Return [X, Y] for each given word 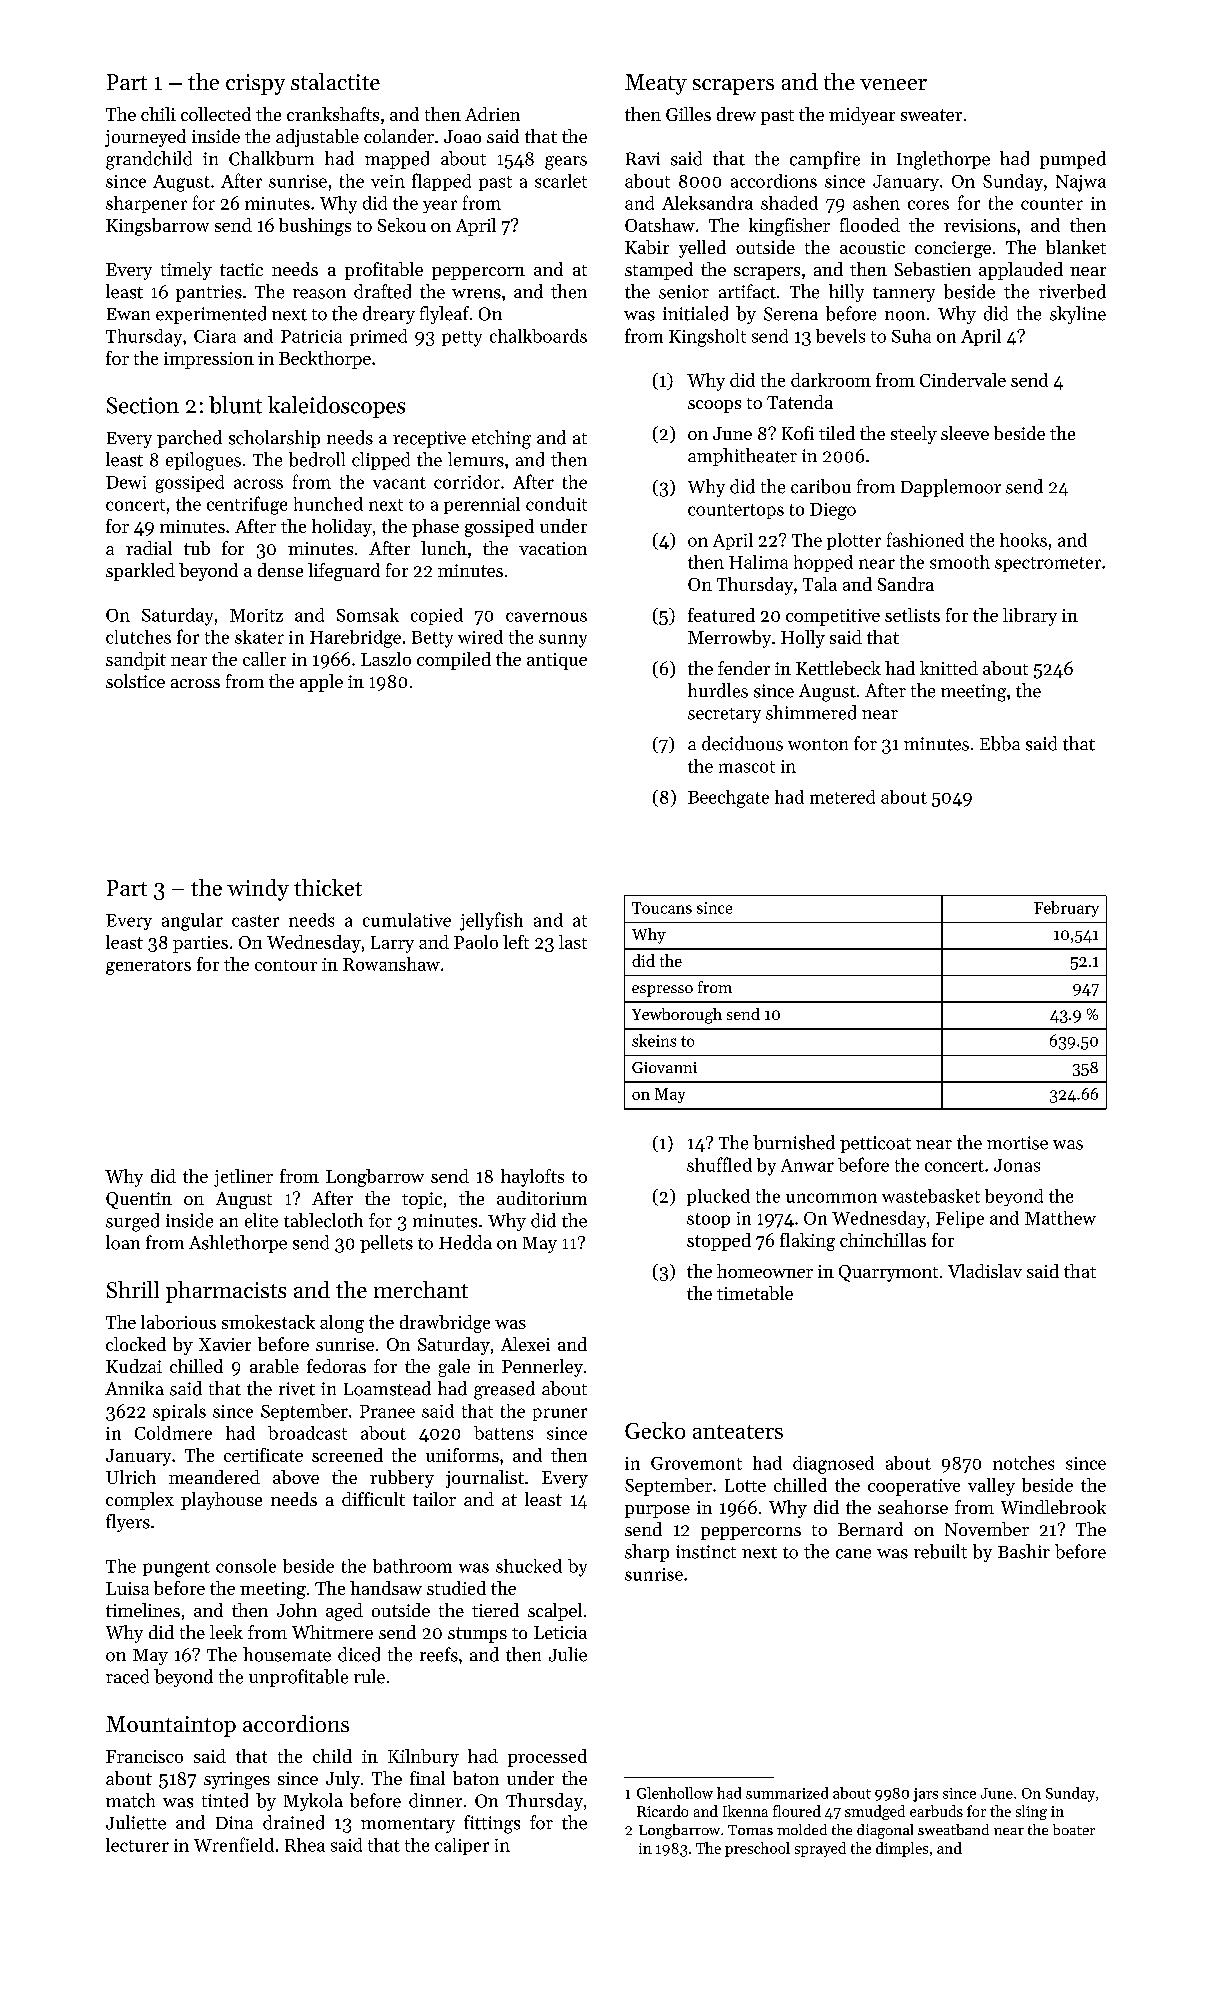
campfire [825, 160]
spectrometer [1048, 564]
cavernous [546, 617]
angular [192, 922]
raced [127, 1676]
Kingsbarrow [157, 227]
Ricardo [662, 1811]
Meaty [656, 84]
